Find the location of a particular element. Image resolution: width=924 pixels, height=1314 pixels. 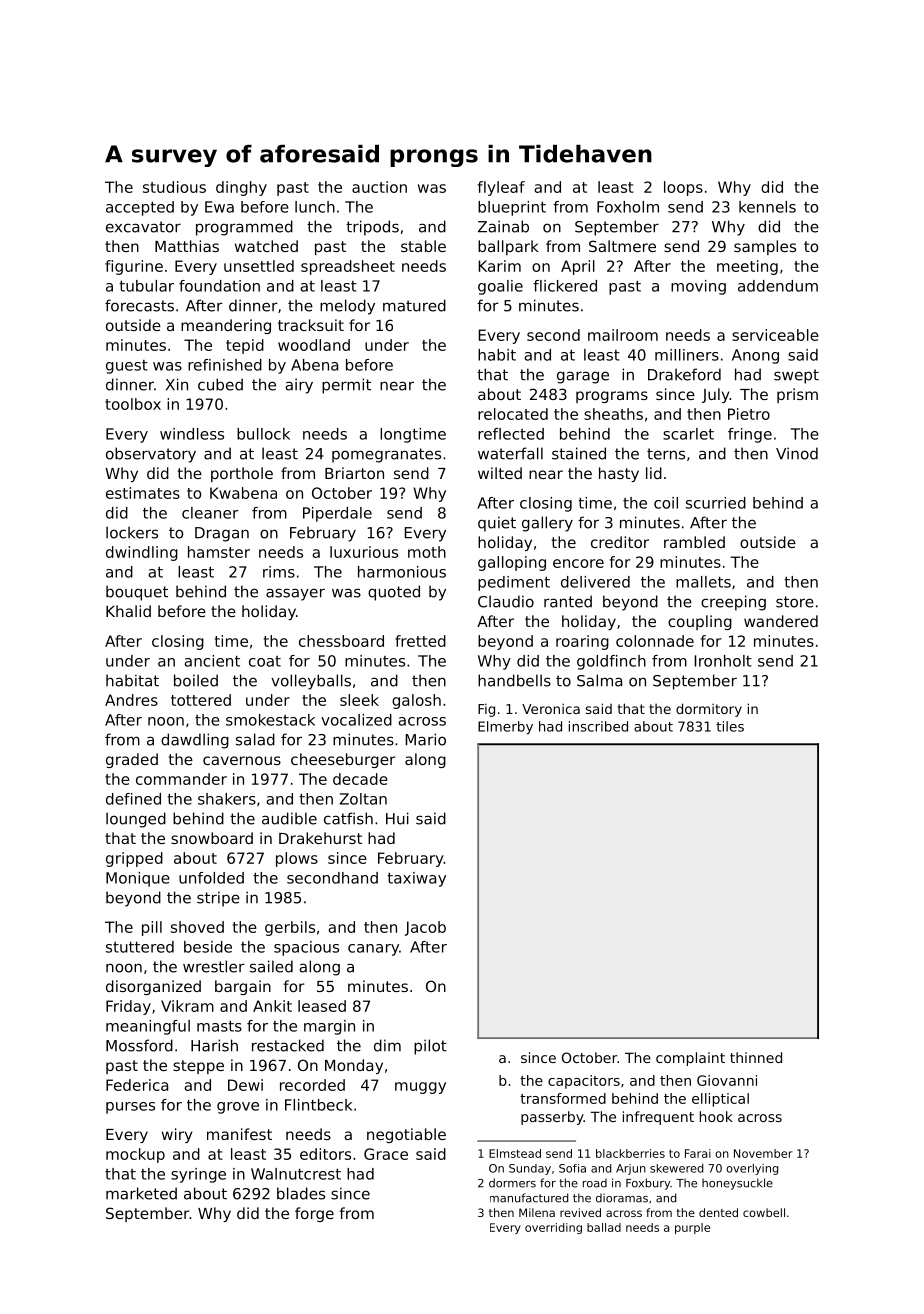

auction is located at coordinates (379, 187).
